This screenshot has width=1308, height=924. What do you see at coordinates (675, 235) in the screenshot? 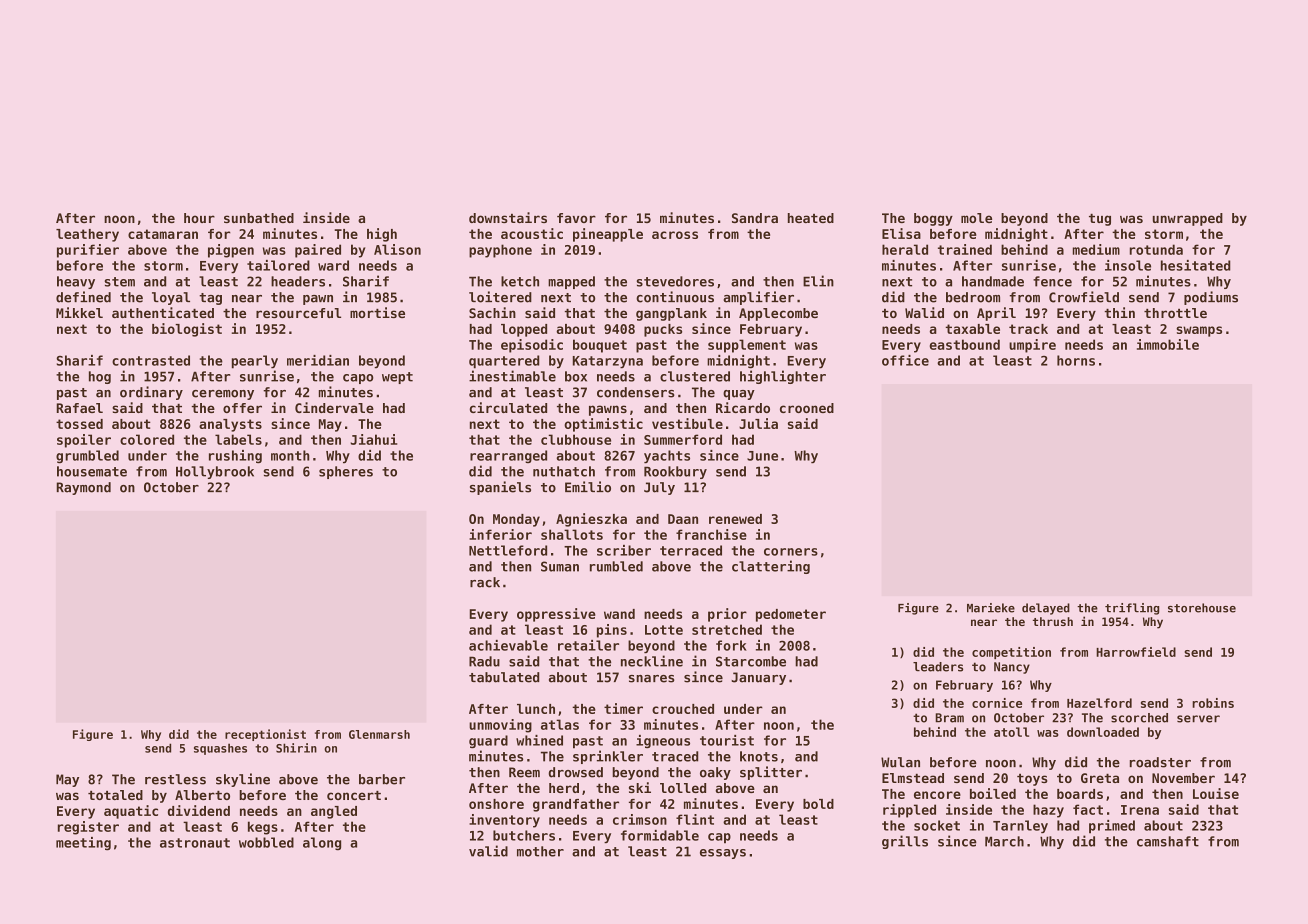
I see `across` at bounding box center [675, 235].
